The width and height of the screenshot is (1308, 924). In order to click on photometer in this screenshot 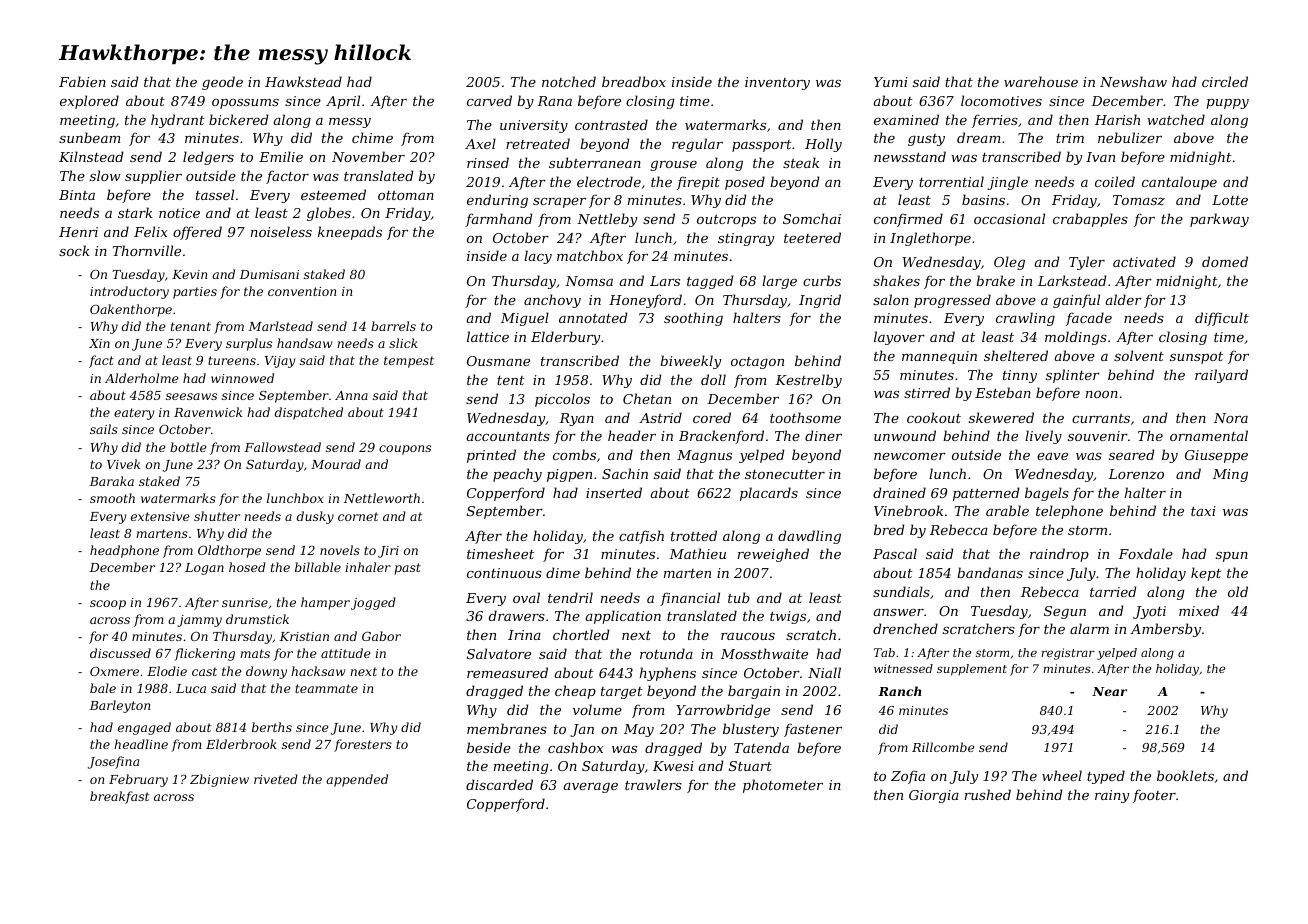, I will do `click(783, 786)`.
